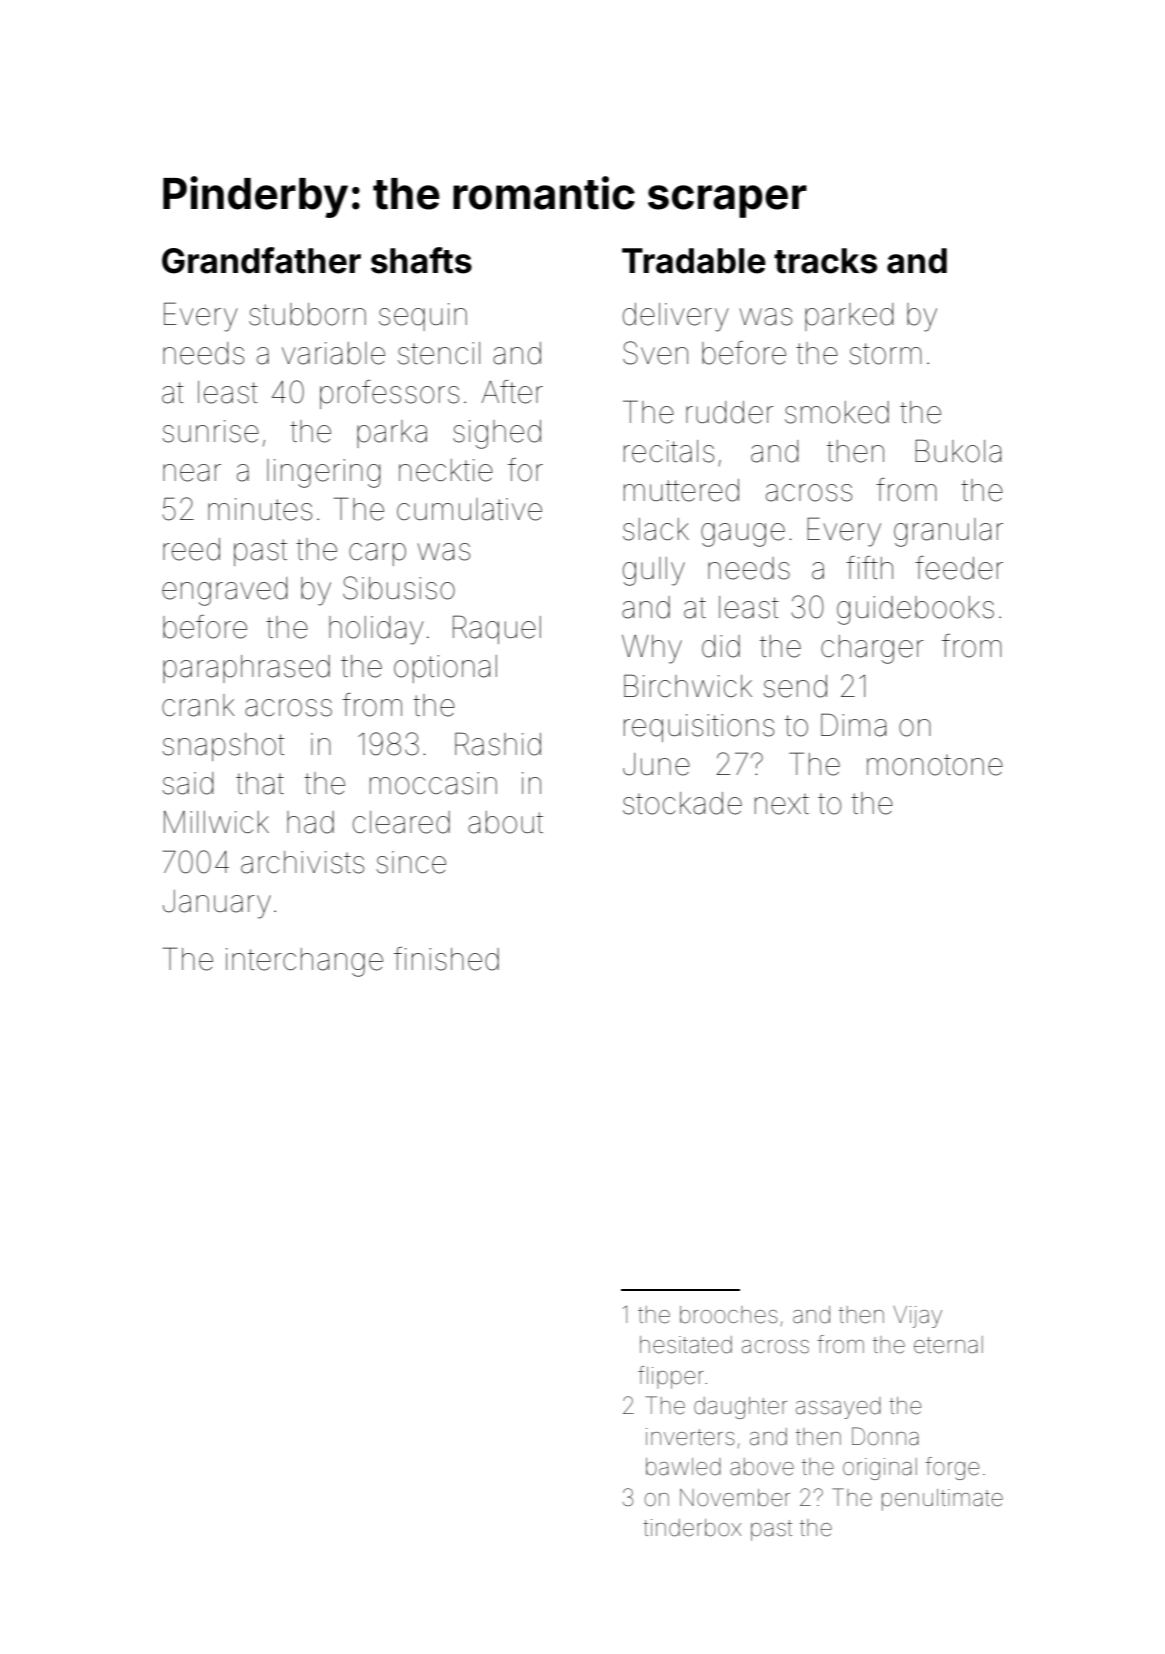 This screenshot has width=1165, height=1654. What do you see at coordinates (191, 549) in the screenshot?
I see `reed` at bounding box center [191, 549].
